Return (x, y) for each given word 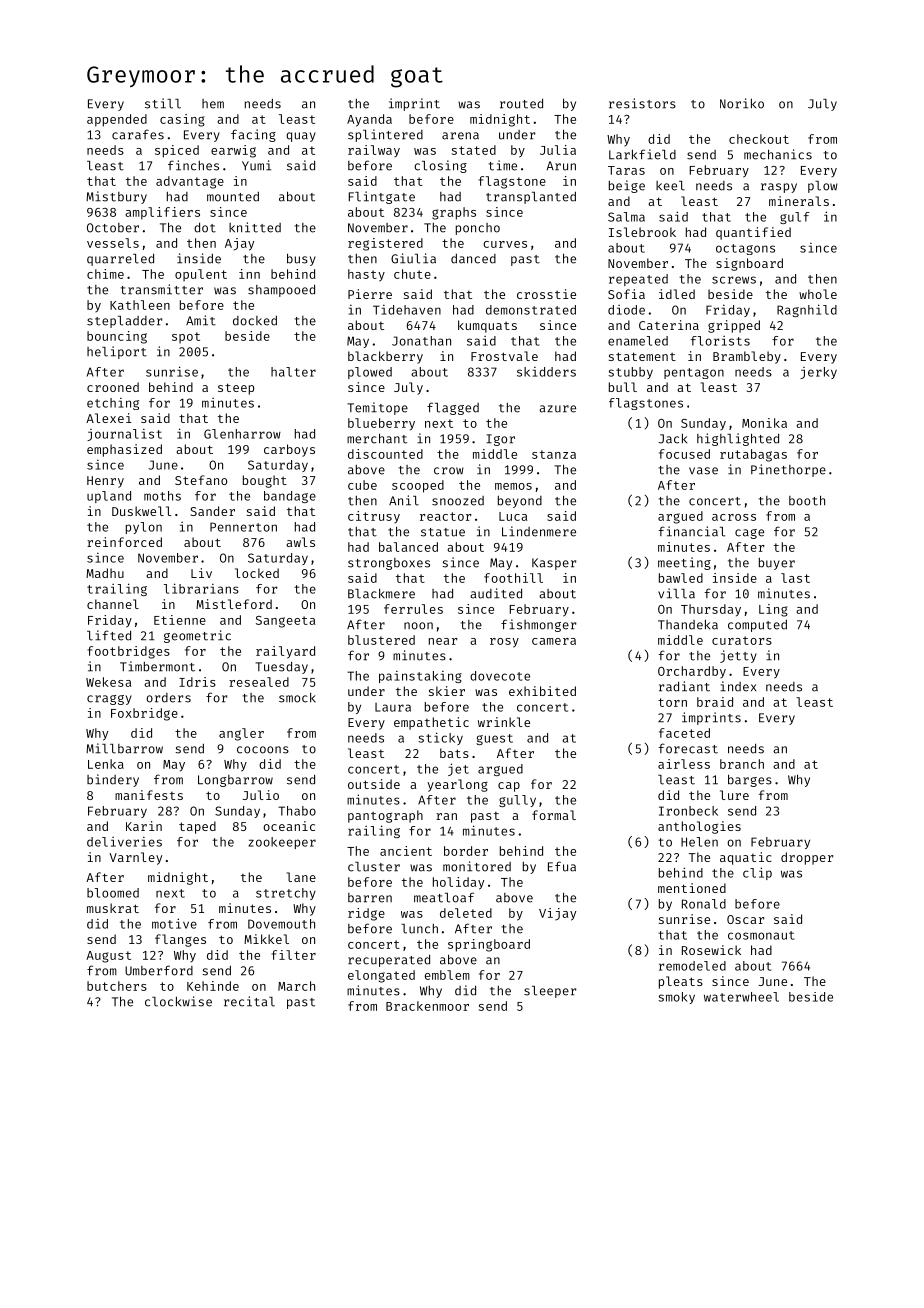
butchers (117, 986)
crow (449, 471)
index (738, 686)
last (795, 578)
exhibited (542, 691)
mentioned (692, 888)
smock (297, 698)
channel (113, 604)
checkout (759, 139)
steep (236, 389)
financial (691, 531)
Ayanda (369, 120)
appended (117, 120)
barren (370, 898)
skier (447, 691)
